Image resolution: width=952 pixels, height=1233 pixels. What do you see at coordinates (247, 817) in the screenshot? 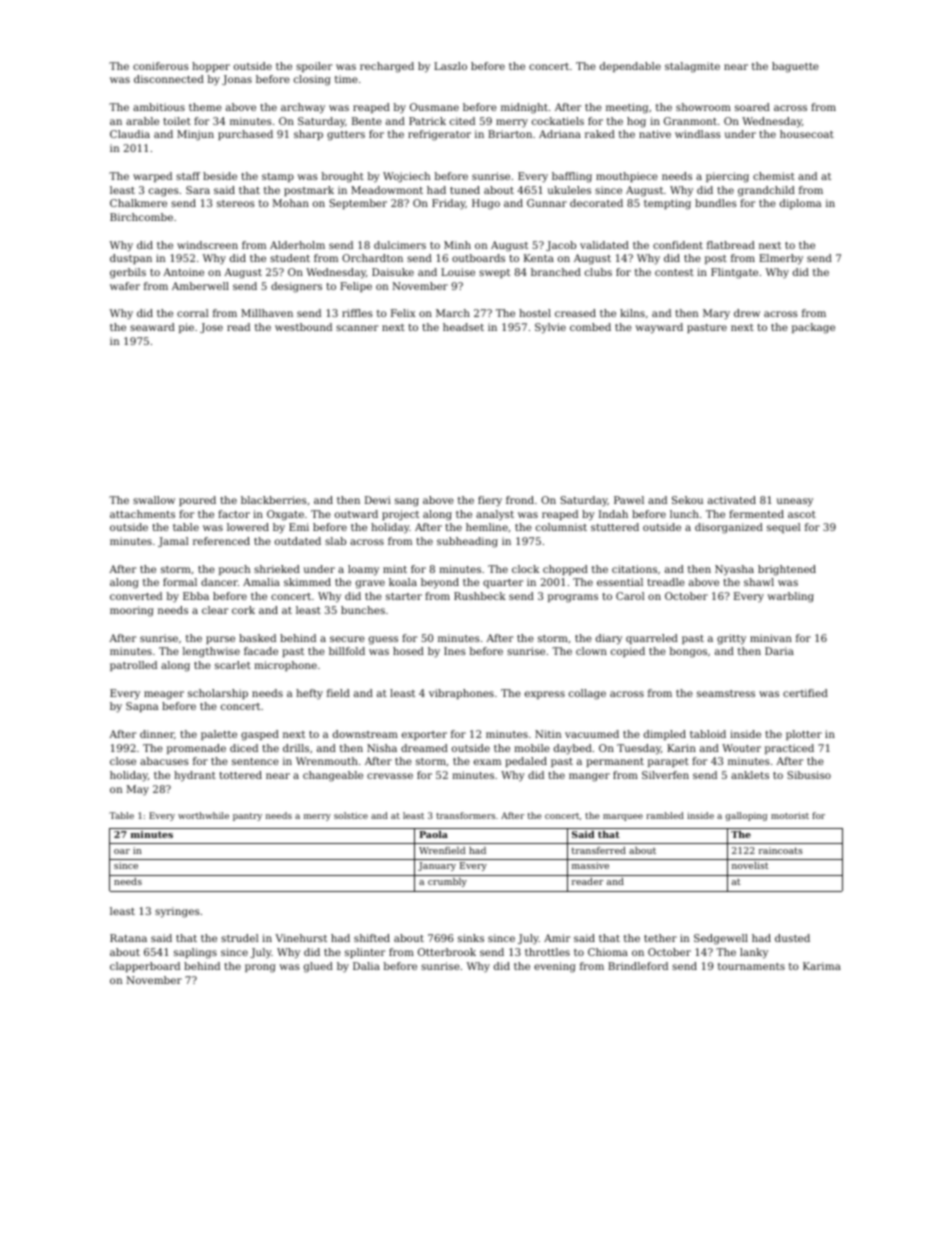
I see `pantry` at bounding box center [247, 817].
